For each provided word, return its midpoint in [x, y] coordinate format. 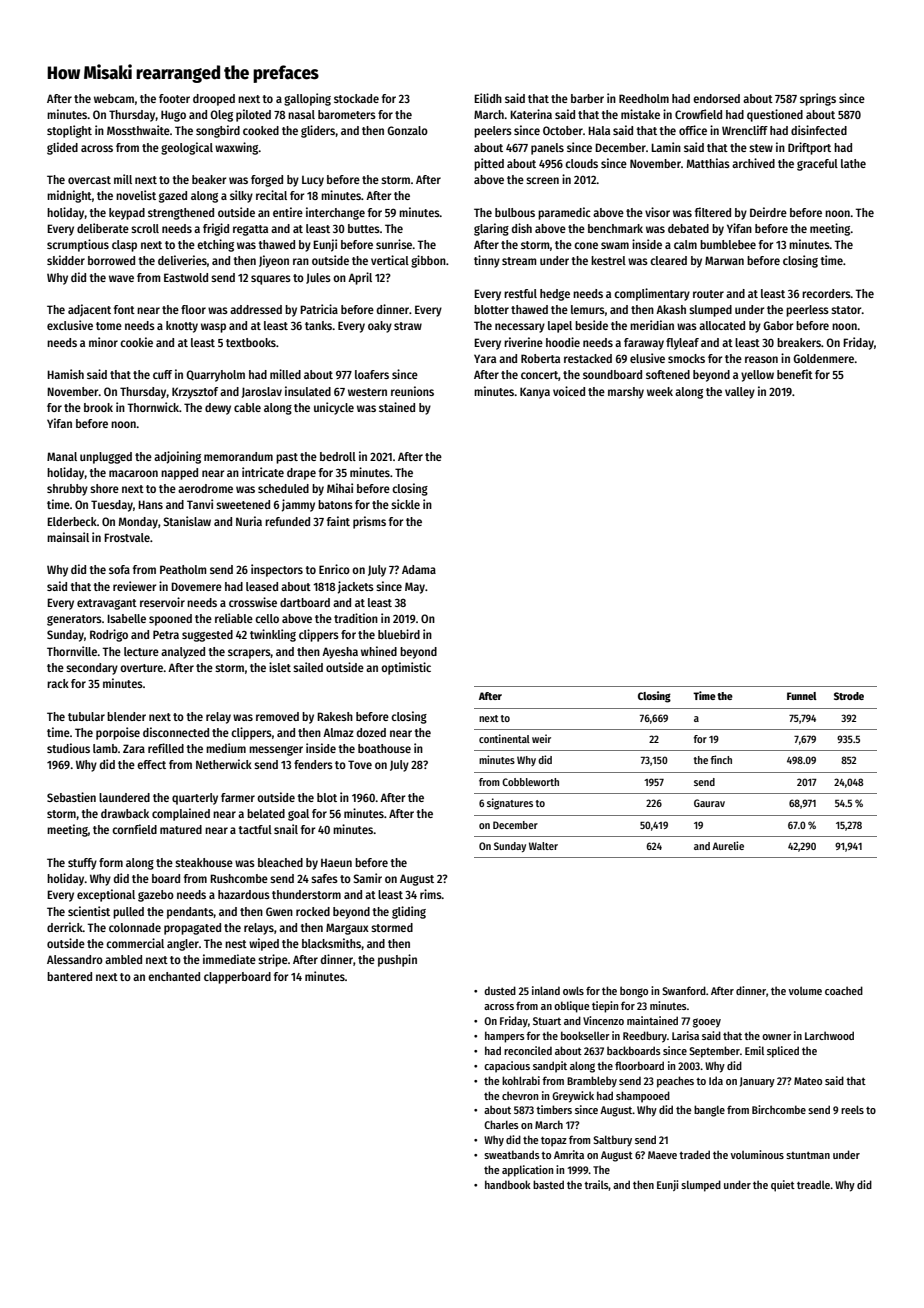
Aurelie [728, 845]
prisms [369, 522]
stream [519, 261]
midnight [69, 196]
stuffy [82, 864]
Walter [543, 846]
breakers [799, 342]
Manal [62, 456]
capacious [507, 1067]
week [660, 391]
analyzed [183, 653]
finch [721, 759]
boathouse [384, 748]
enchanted [174, 976]
